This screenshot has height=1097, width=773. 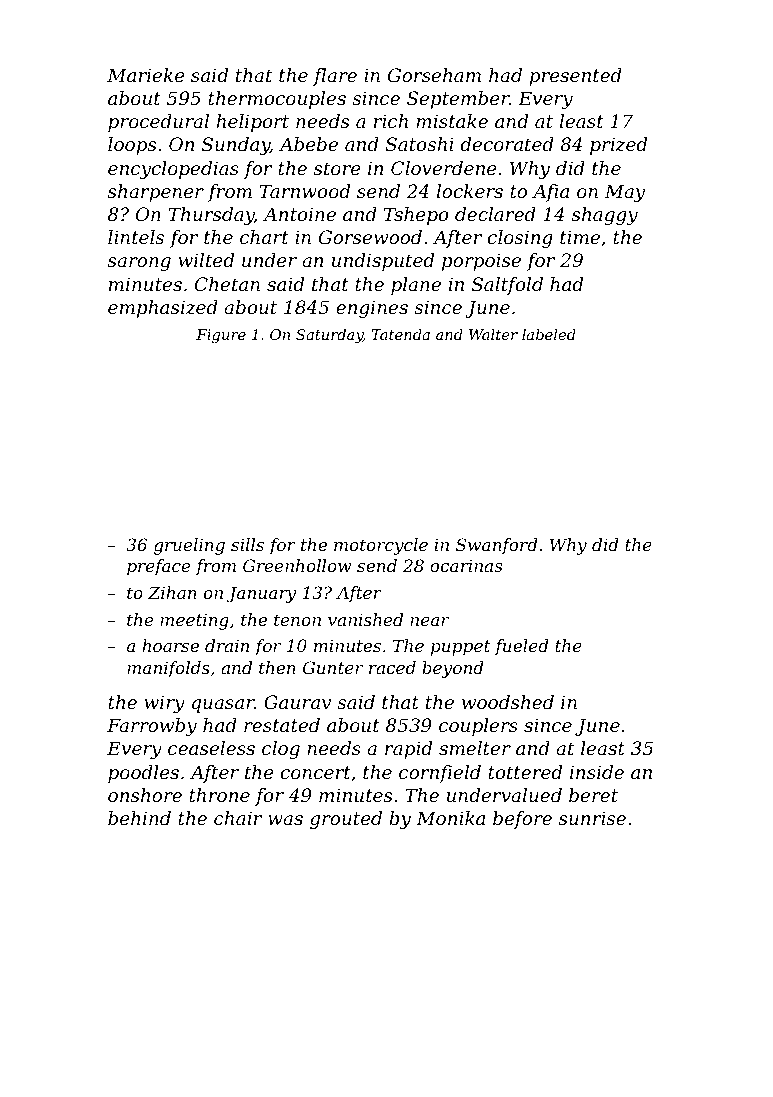 I want to click on beyond, so click(x=453, y=669).
